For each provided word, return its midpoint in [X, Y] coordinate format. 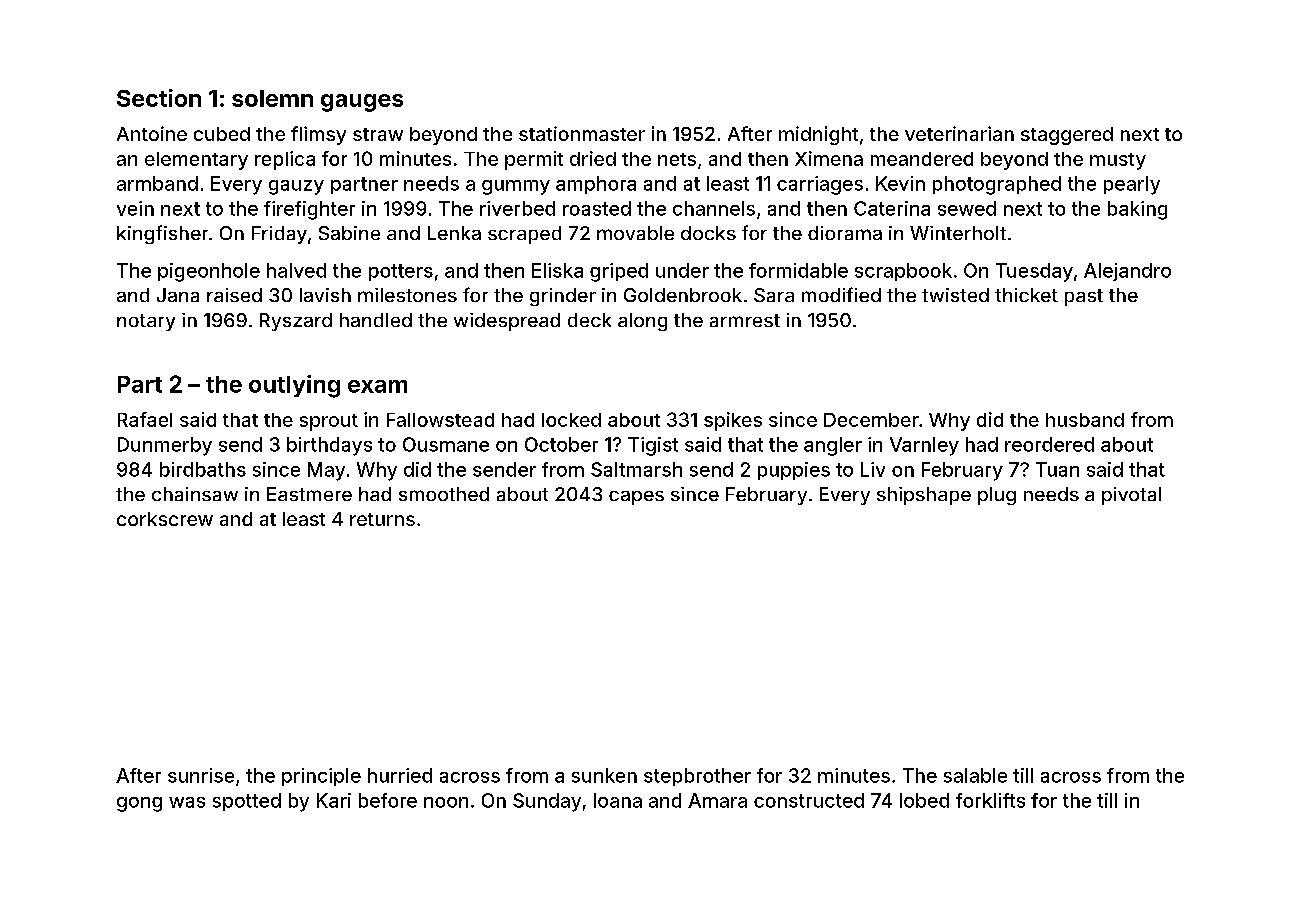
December [871, 420]
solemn [272, 98]
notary [146, 322]
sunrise [201, 775]
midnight [818, 135]
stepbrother [697, 777]
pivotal [1131, 496]
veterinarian [959, 133]
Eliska [557, 270]
